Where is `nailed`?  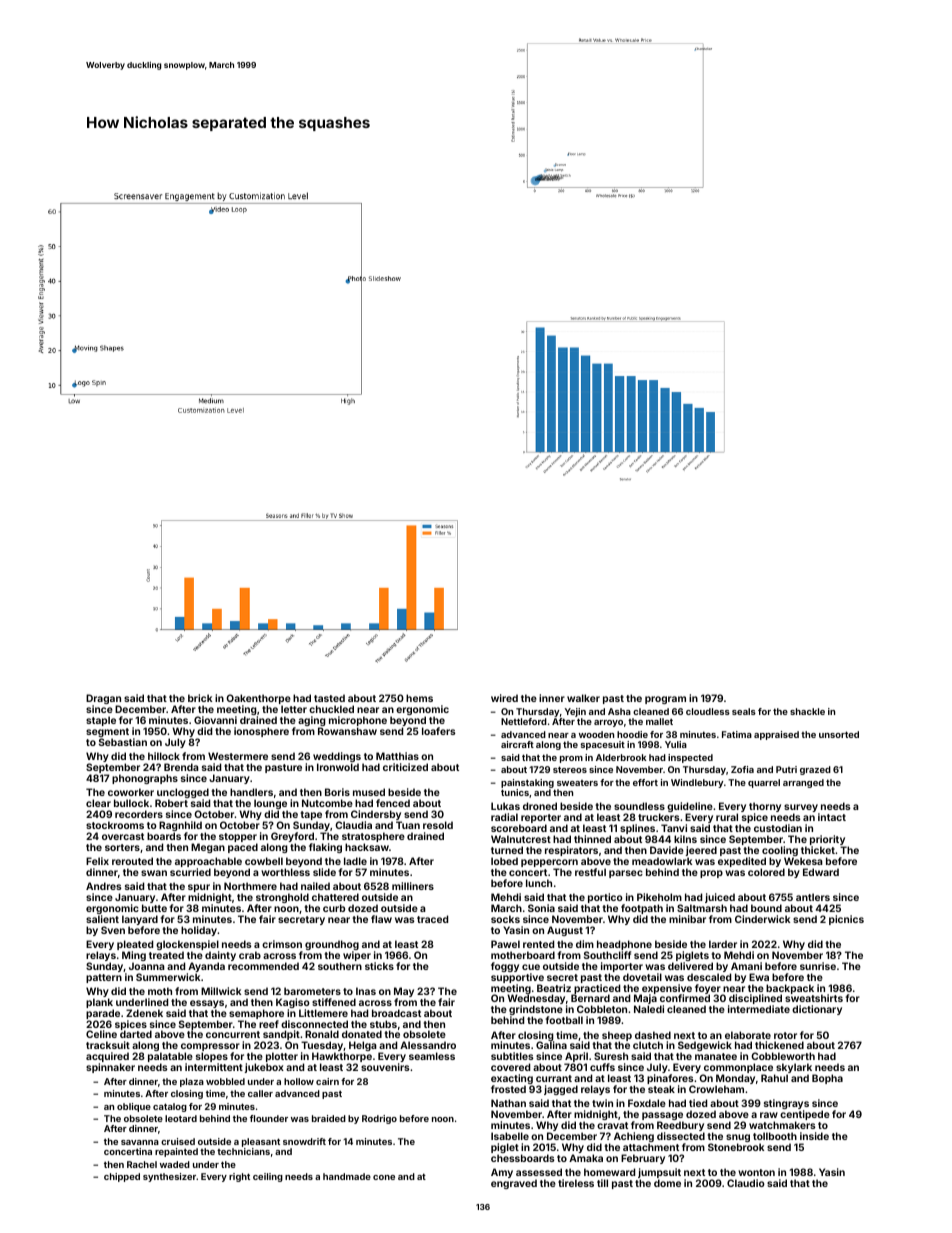 nailed is located at coordinates (315, 886).
